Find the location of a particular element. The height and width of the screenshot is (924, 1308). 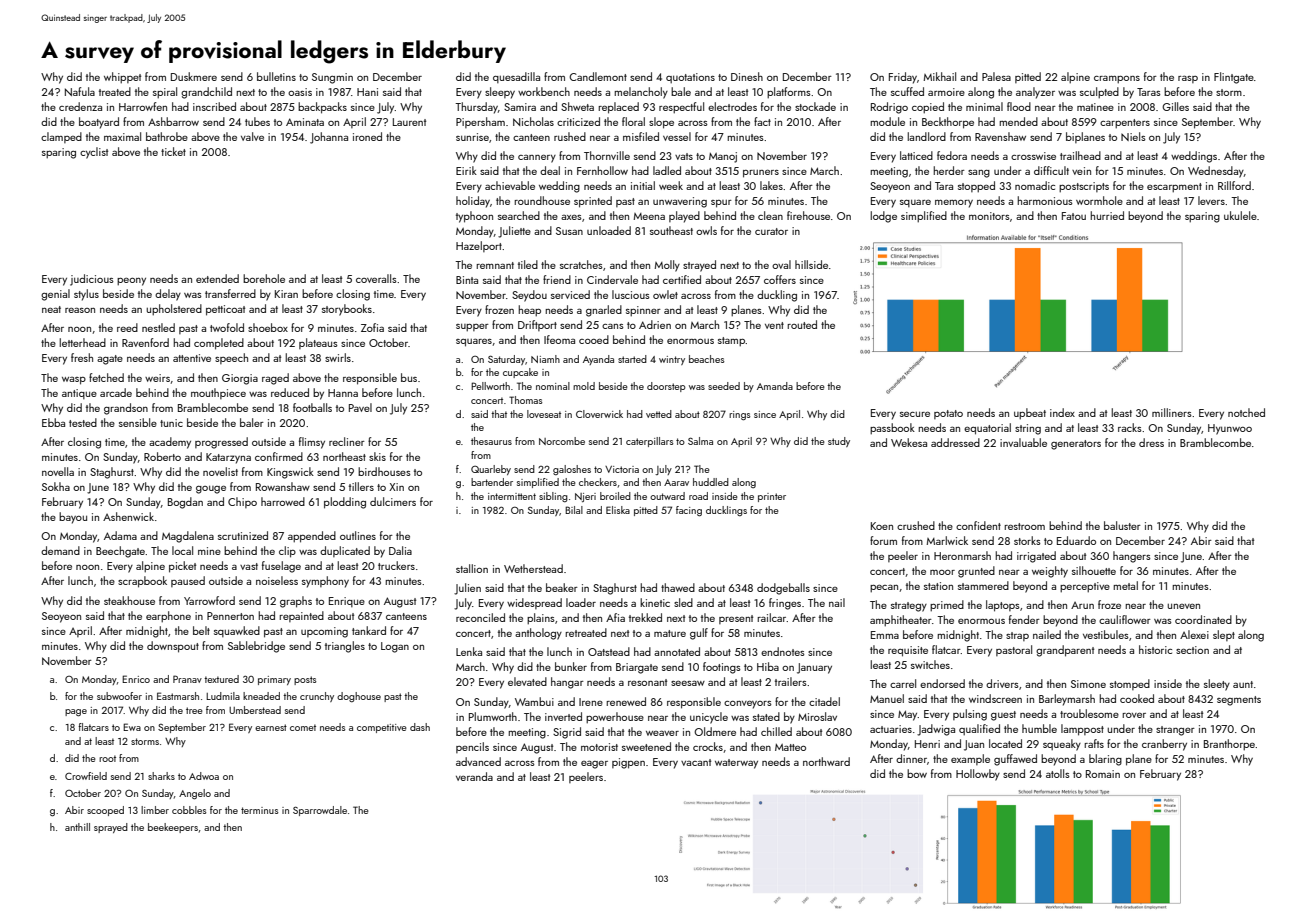

notched is located at coordinates (1246, 412).
